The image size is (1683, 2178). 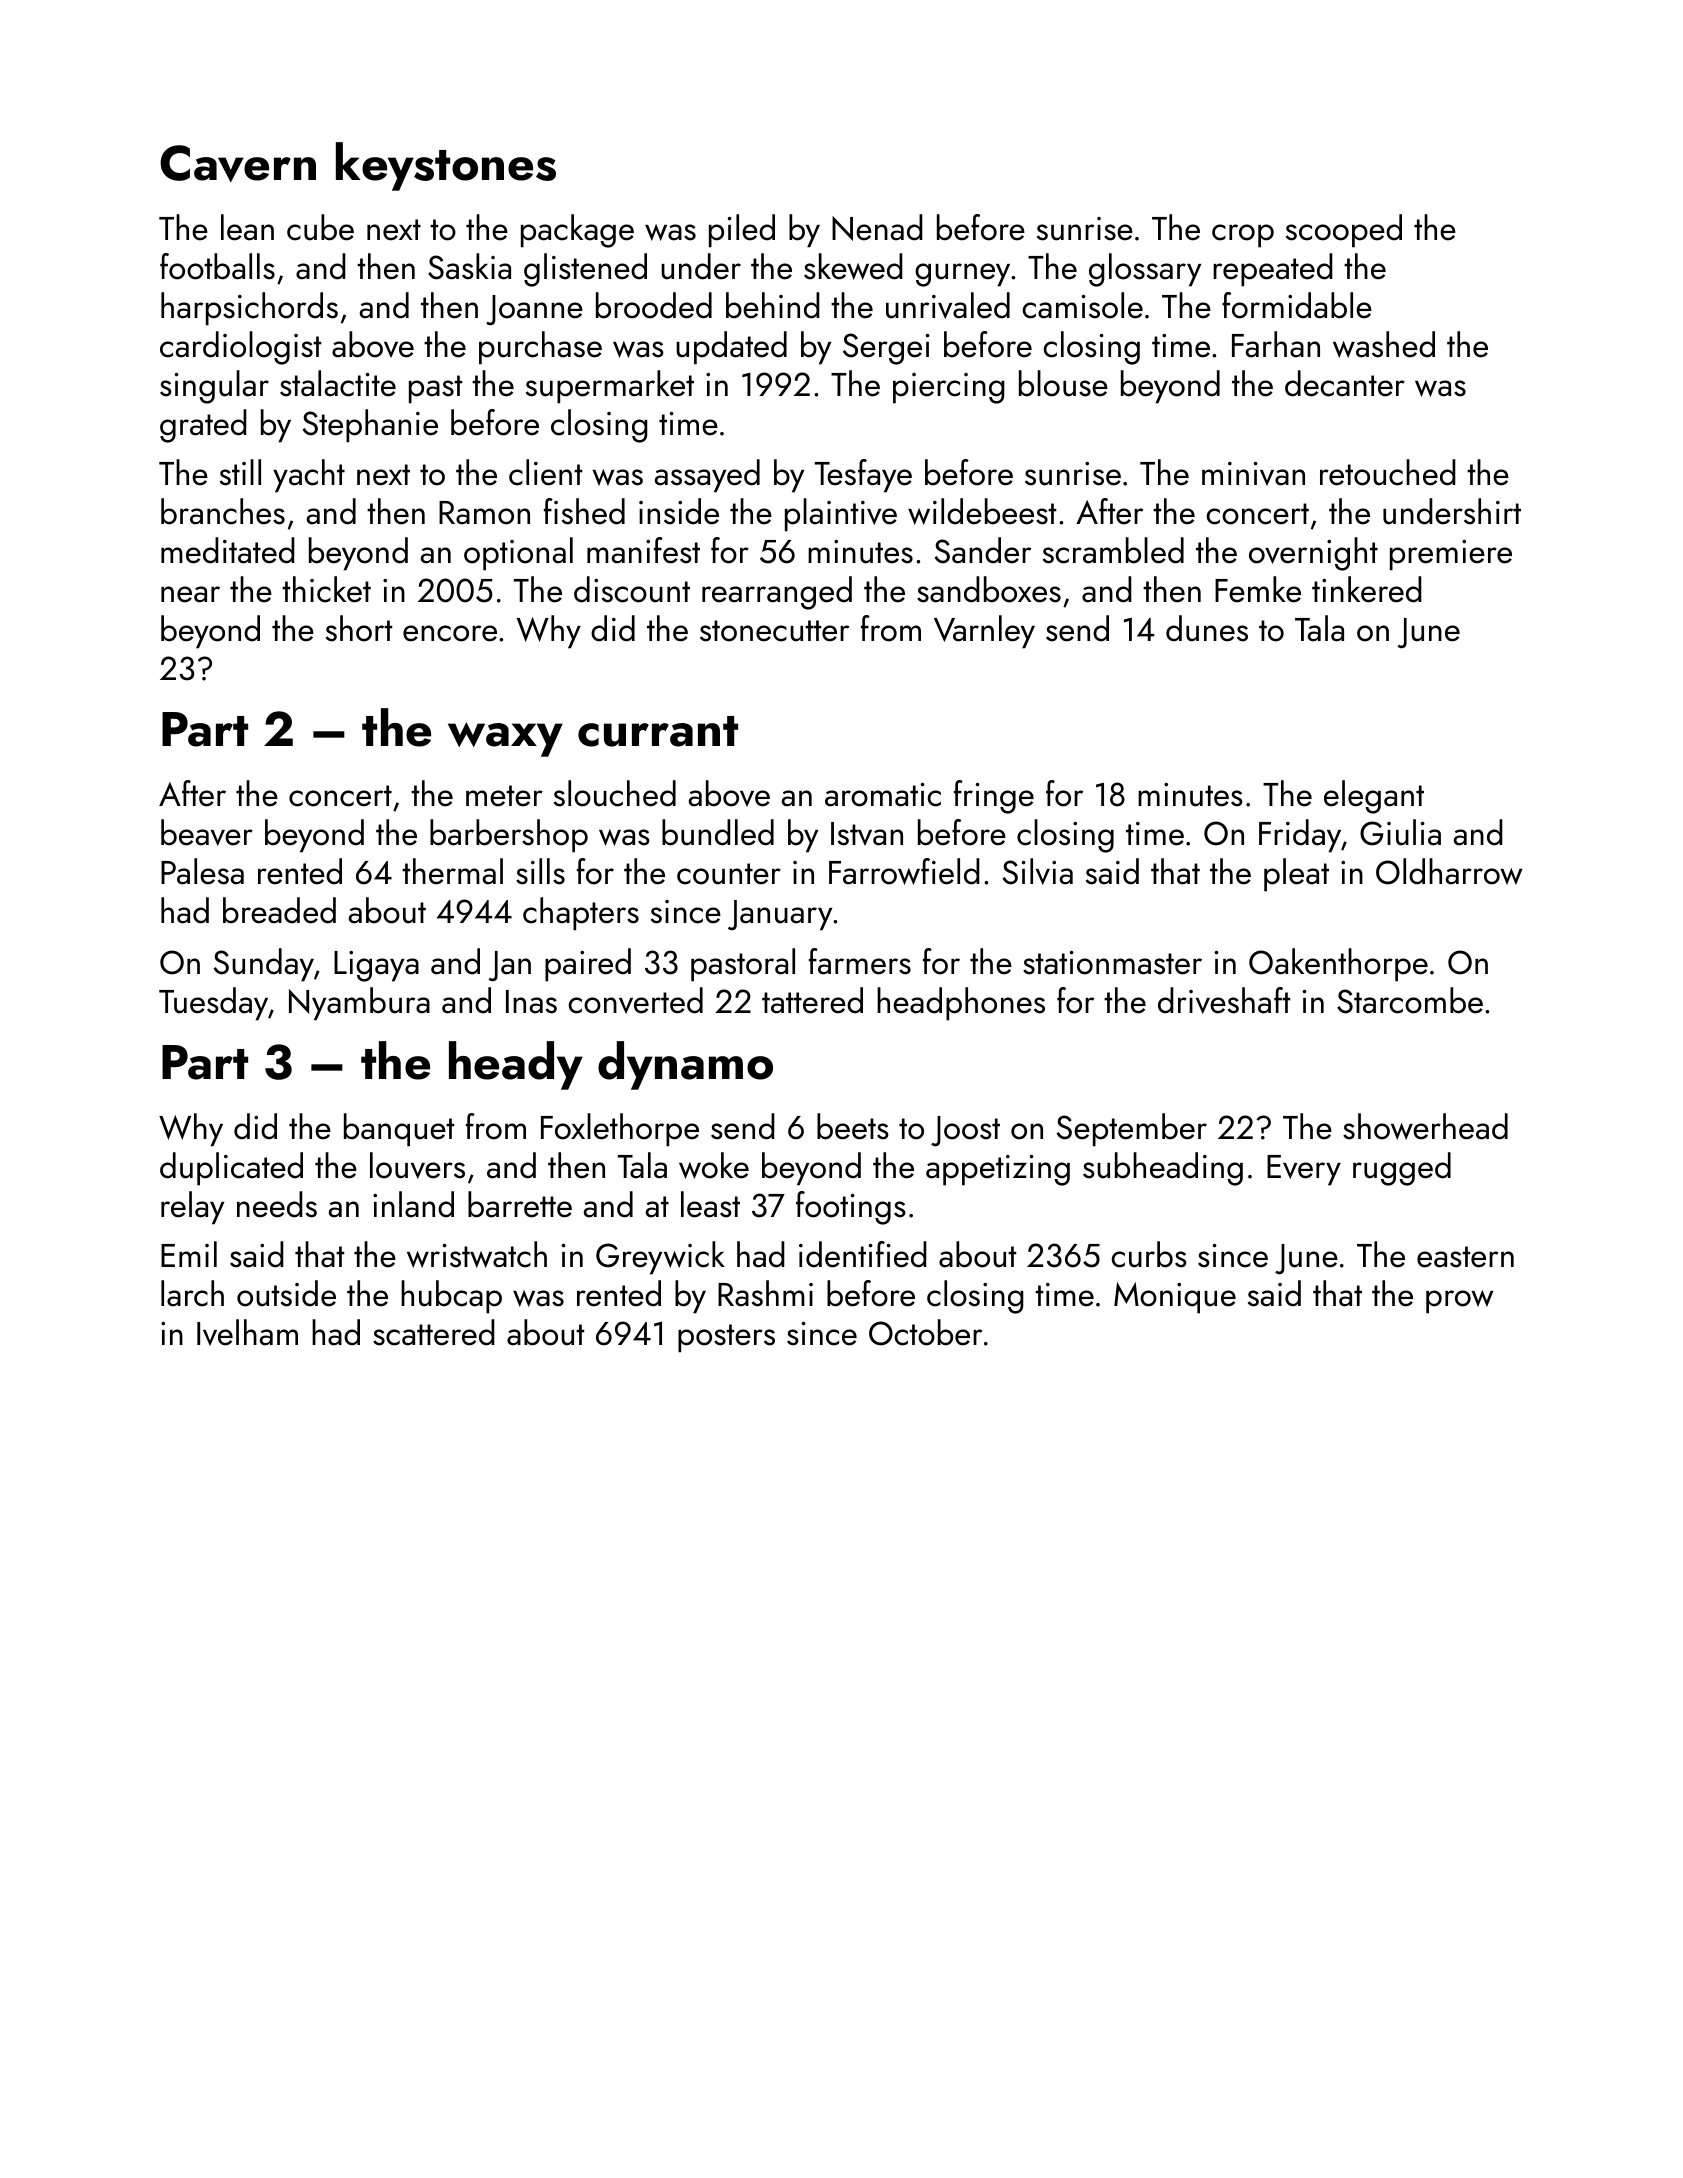 I want to click on crop, so click(x=1243, y=236).
